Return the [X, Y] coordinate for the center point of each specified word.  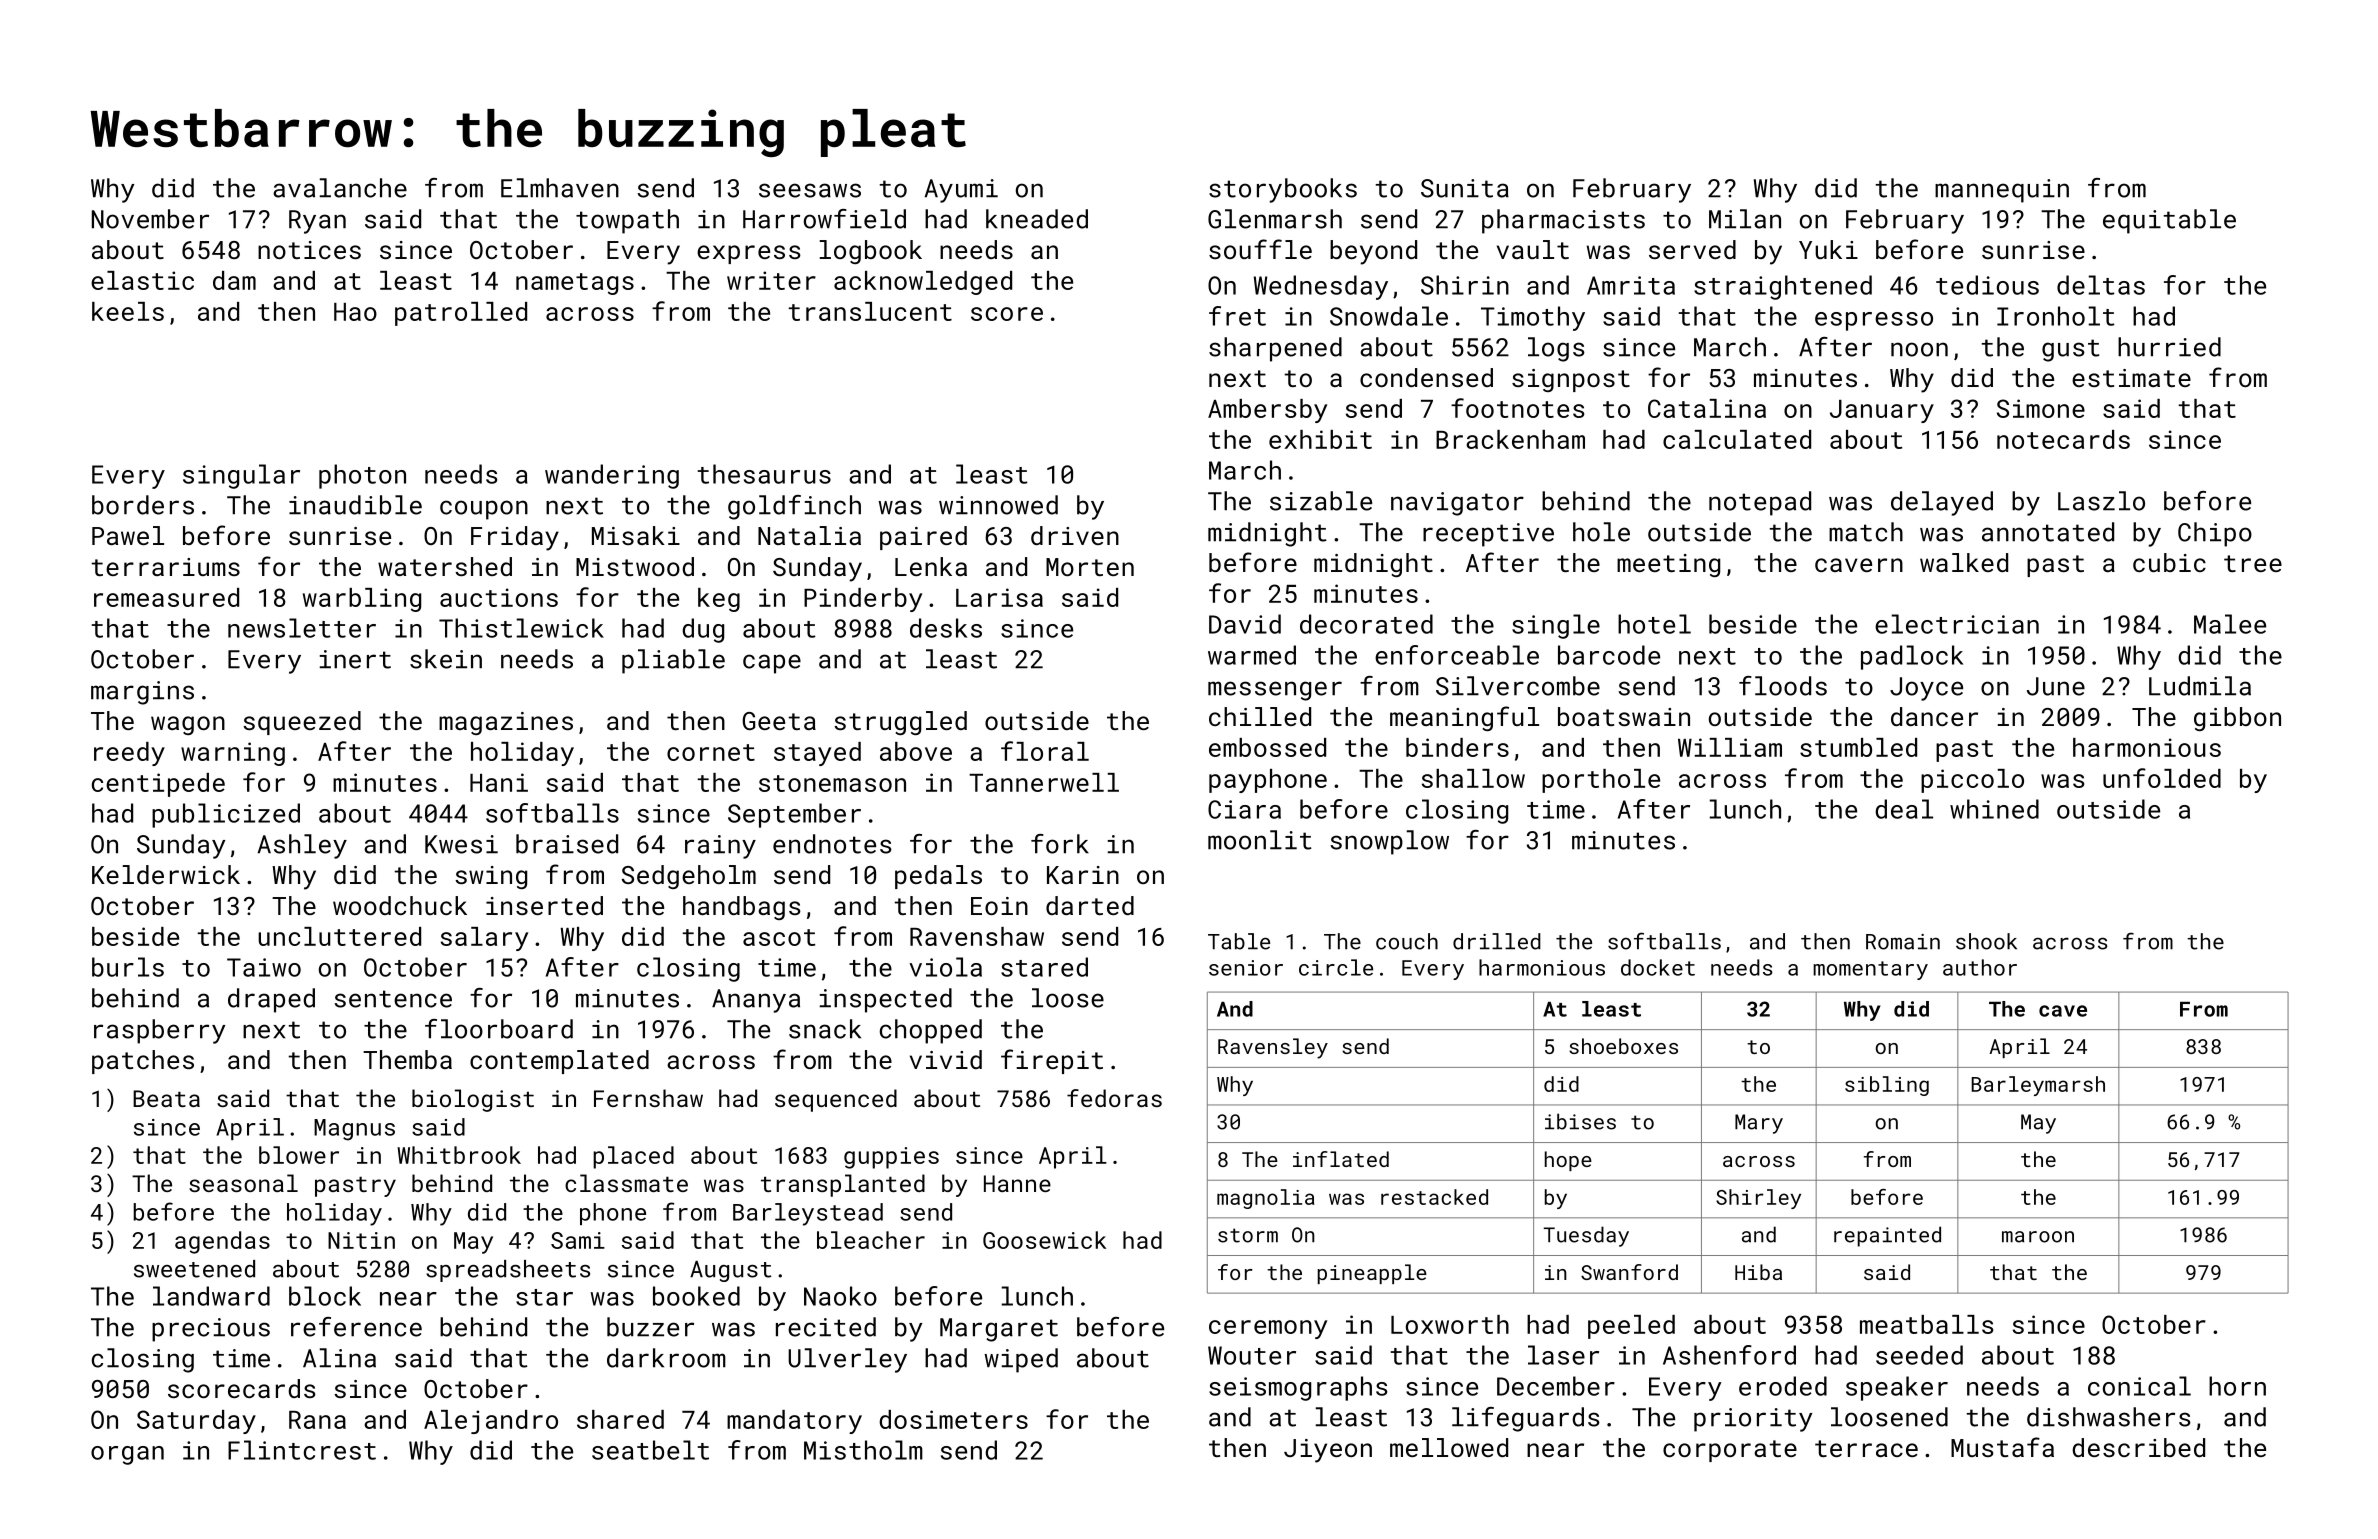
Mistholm [863, 1450]
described [2138, 1447]
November [150, 219]
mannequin [2002, 191]
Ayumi [961, 191]
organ [127, 1455]
